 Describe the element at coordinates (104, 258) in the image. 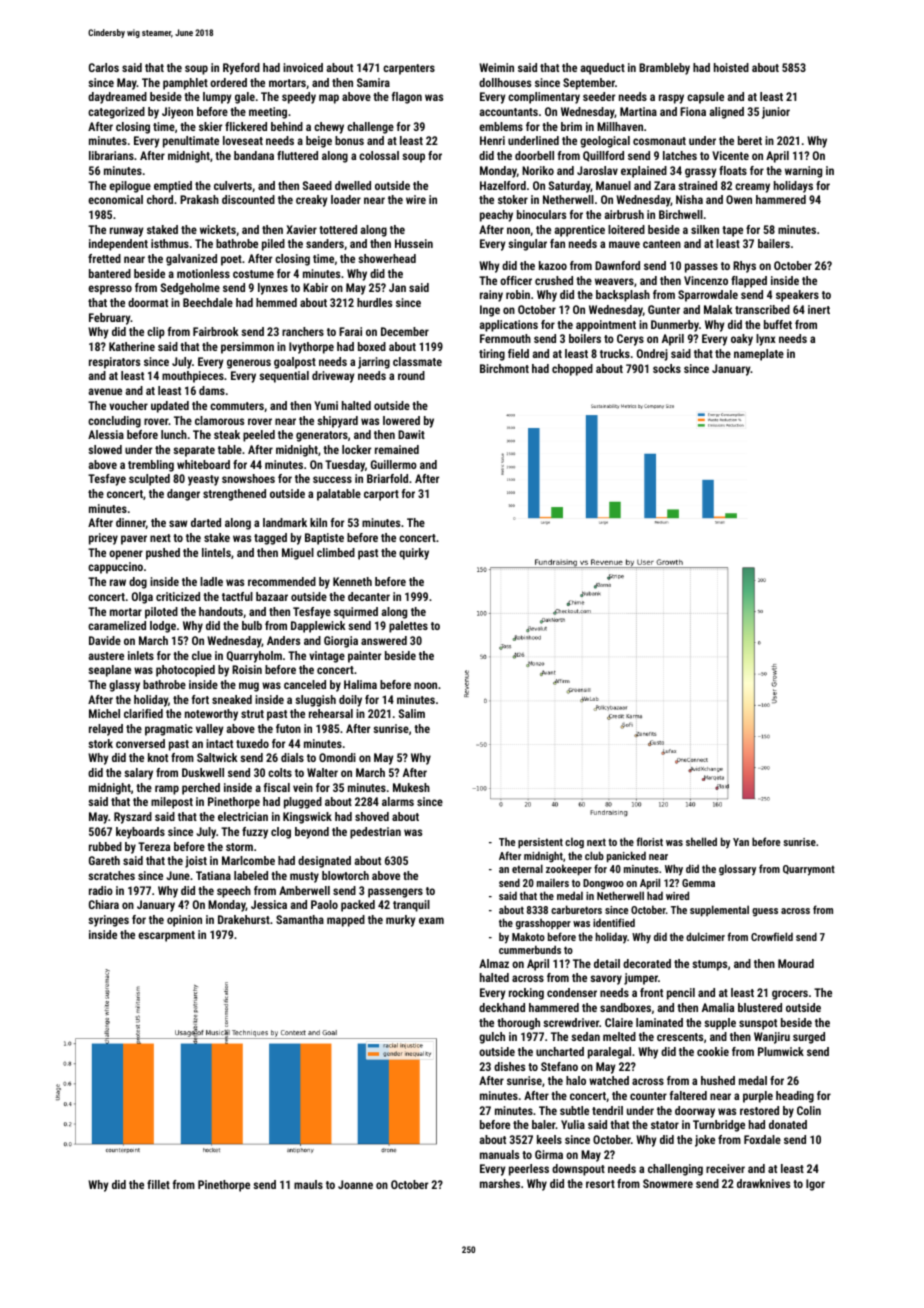

I see `fretted` at that location.
